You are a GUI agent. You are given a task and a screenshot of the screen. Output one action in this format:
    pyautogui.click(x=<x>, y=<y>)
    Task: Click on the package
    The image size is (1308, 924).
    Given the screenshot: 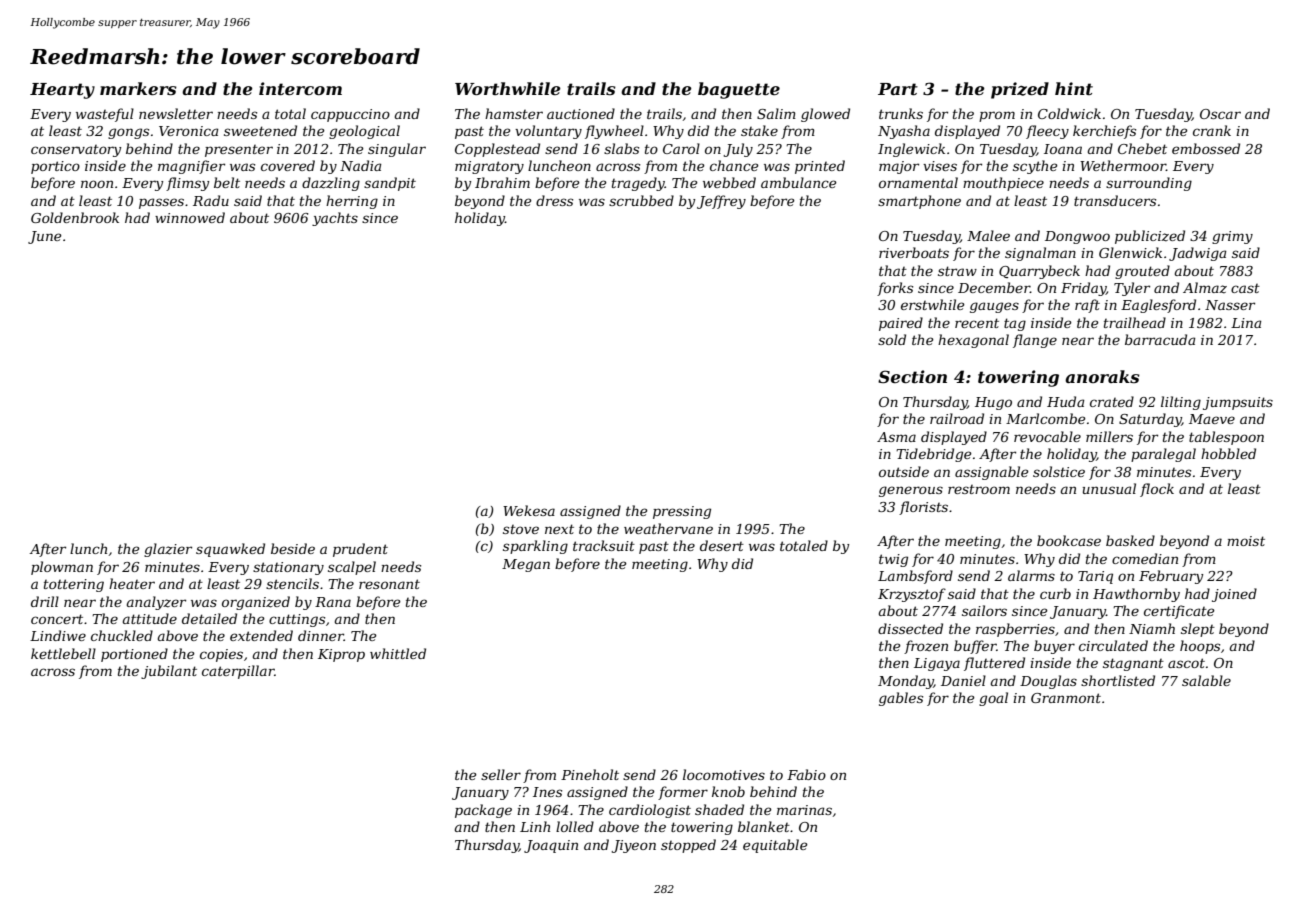 What is the action you would take?
    pyautogui.click(x=483, y=811)
